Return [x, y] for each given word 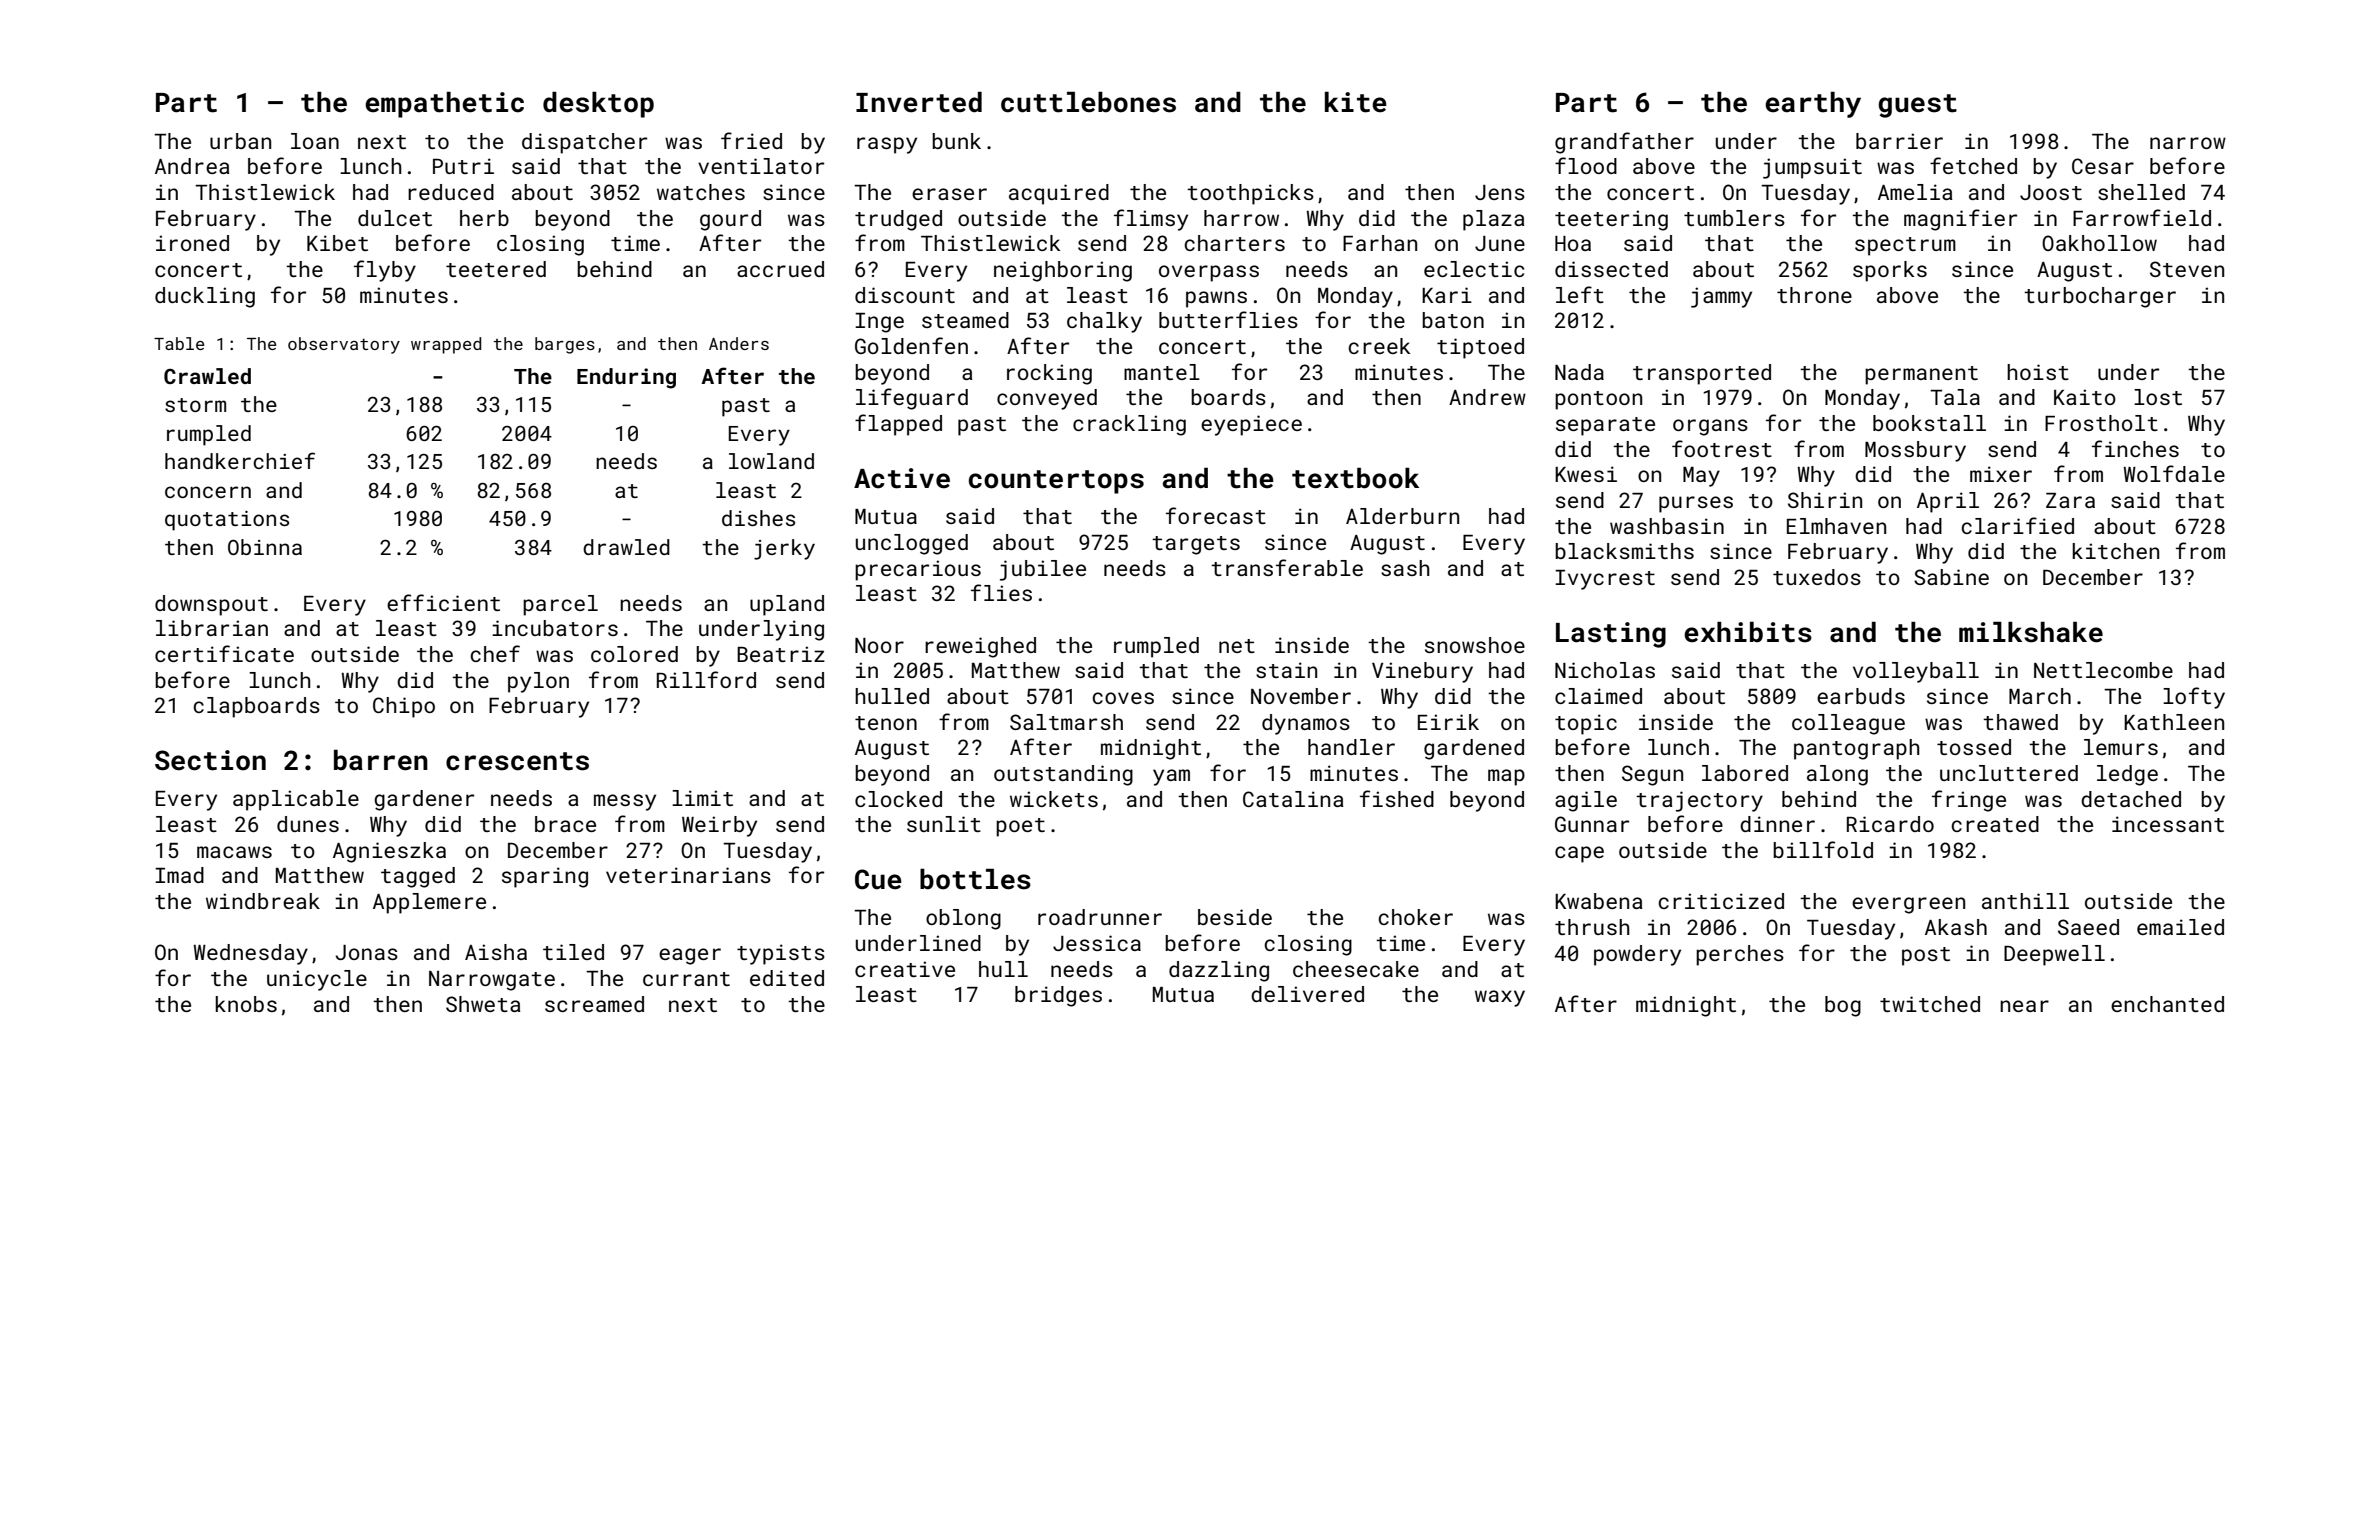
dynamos [1306, 724]
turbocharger [2100, 297]
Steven [2187, 269]
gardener [424, 800]
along [1837, 775]
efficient [443, 602]
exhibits [1748, 632]
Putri [463, 166]
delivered [1307, 994]
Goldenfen [911, 345]
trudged [898, 220]
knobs [246, 1004]
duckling [205, 297]
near [2024, 1006]
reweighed [980, 647]
